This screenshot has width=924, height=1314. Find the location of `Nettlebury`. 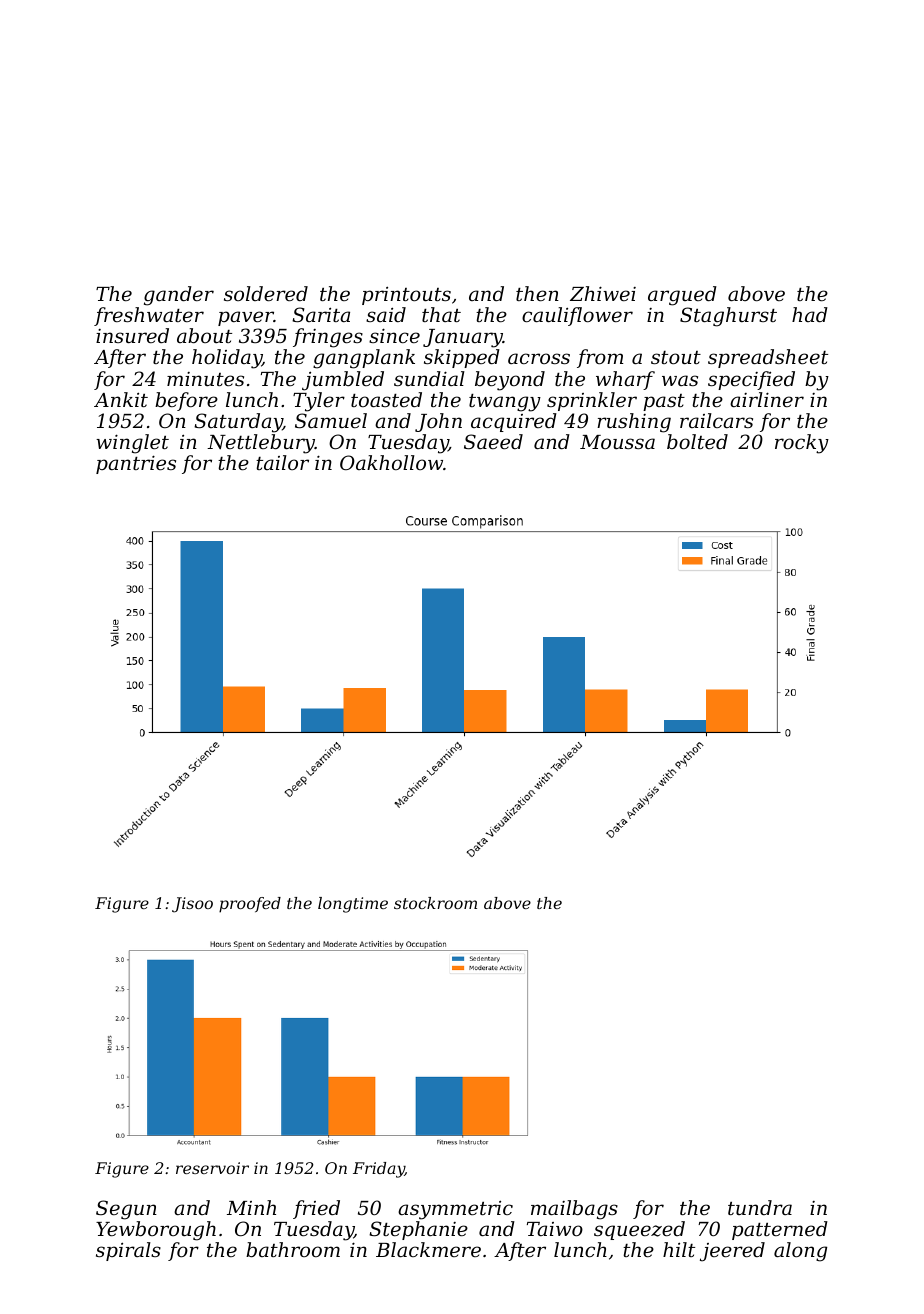

Nettlebury is located at coordinates (261, 444).
